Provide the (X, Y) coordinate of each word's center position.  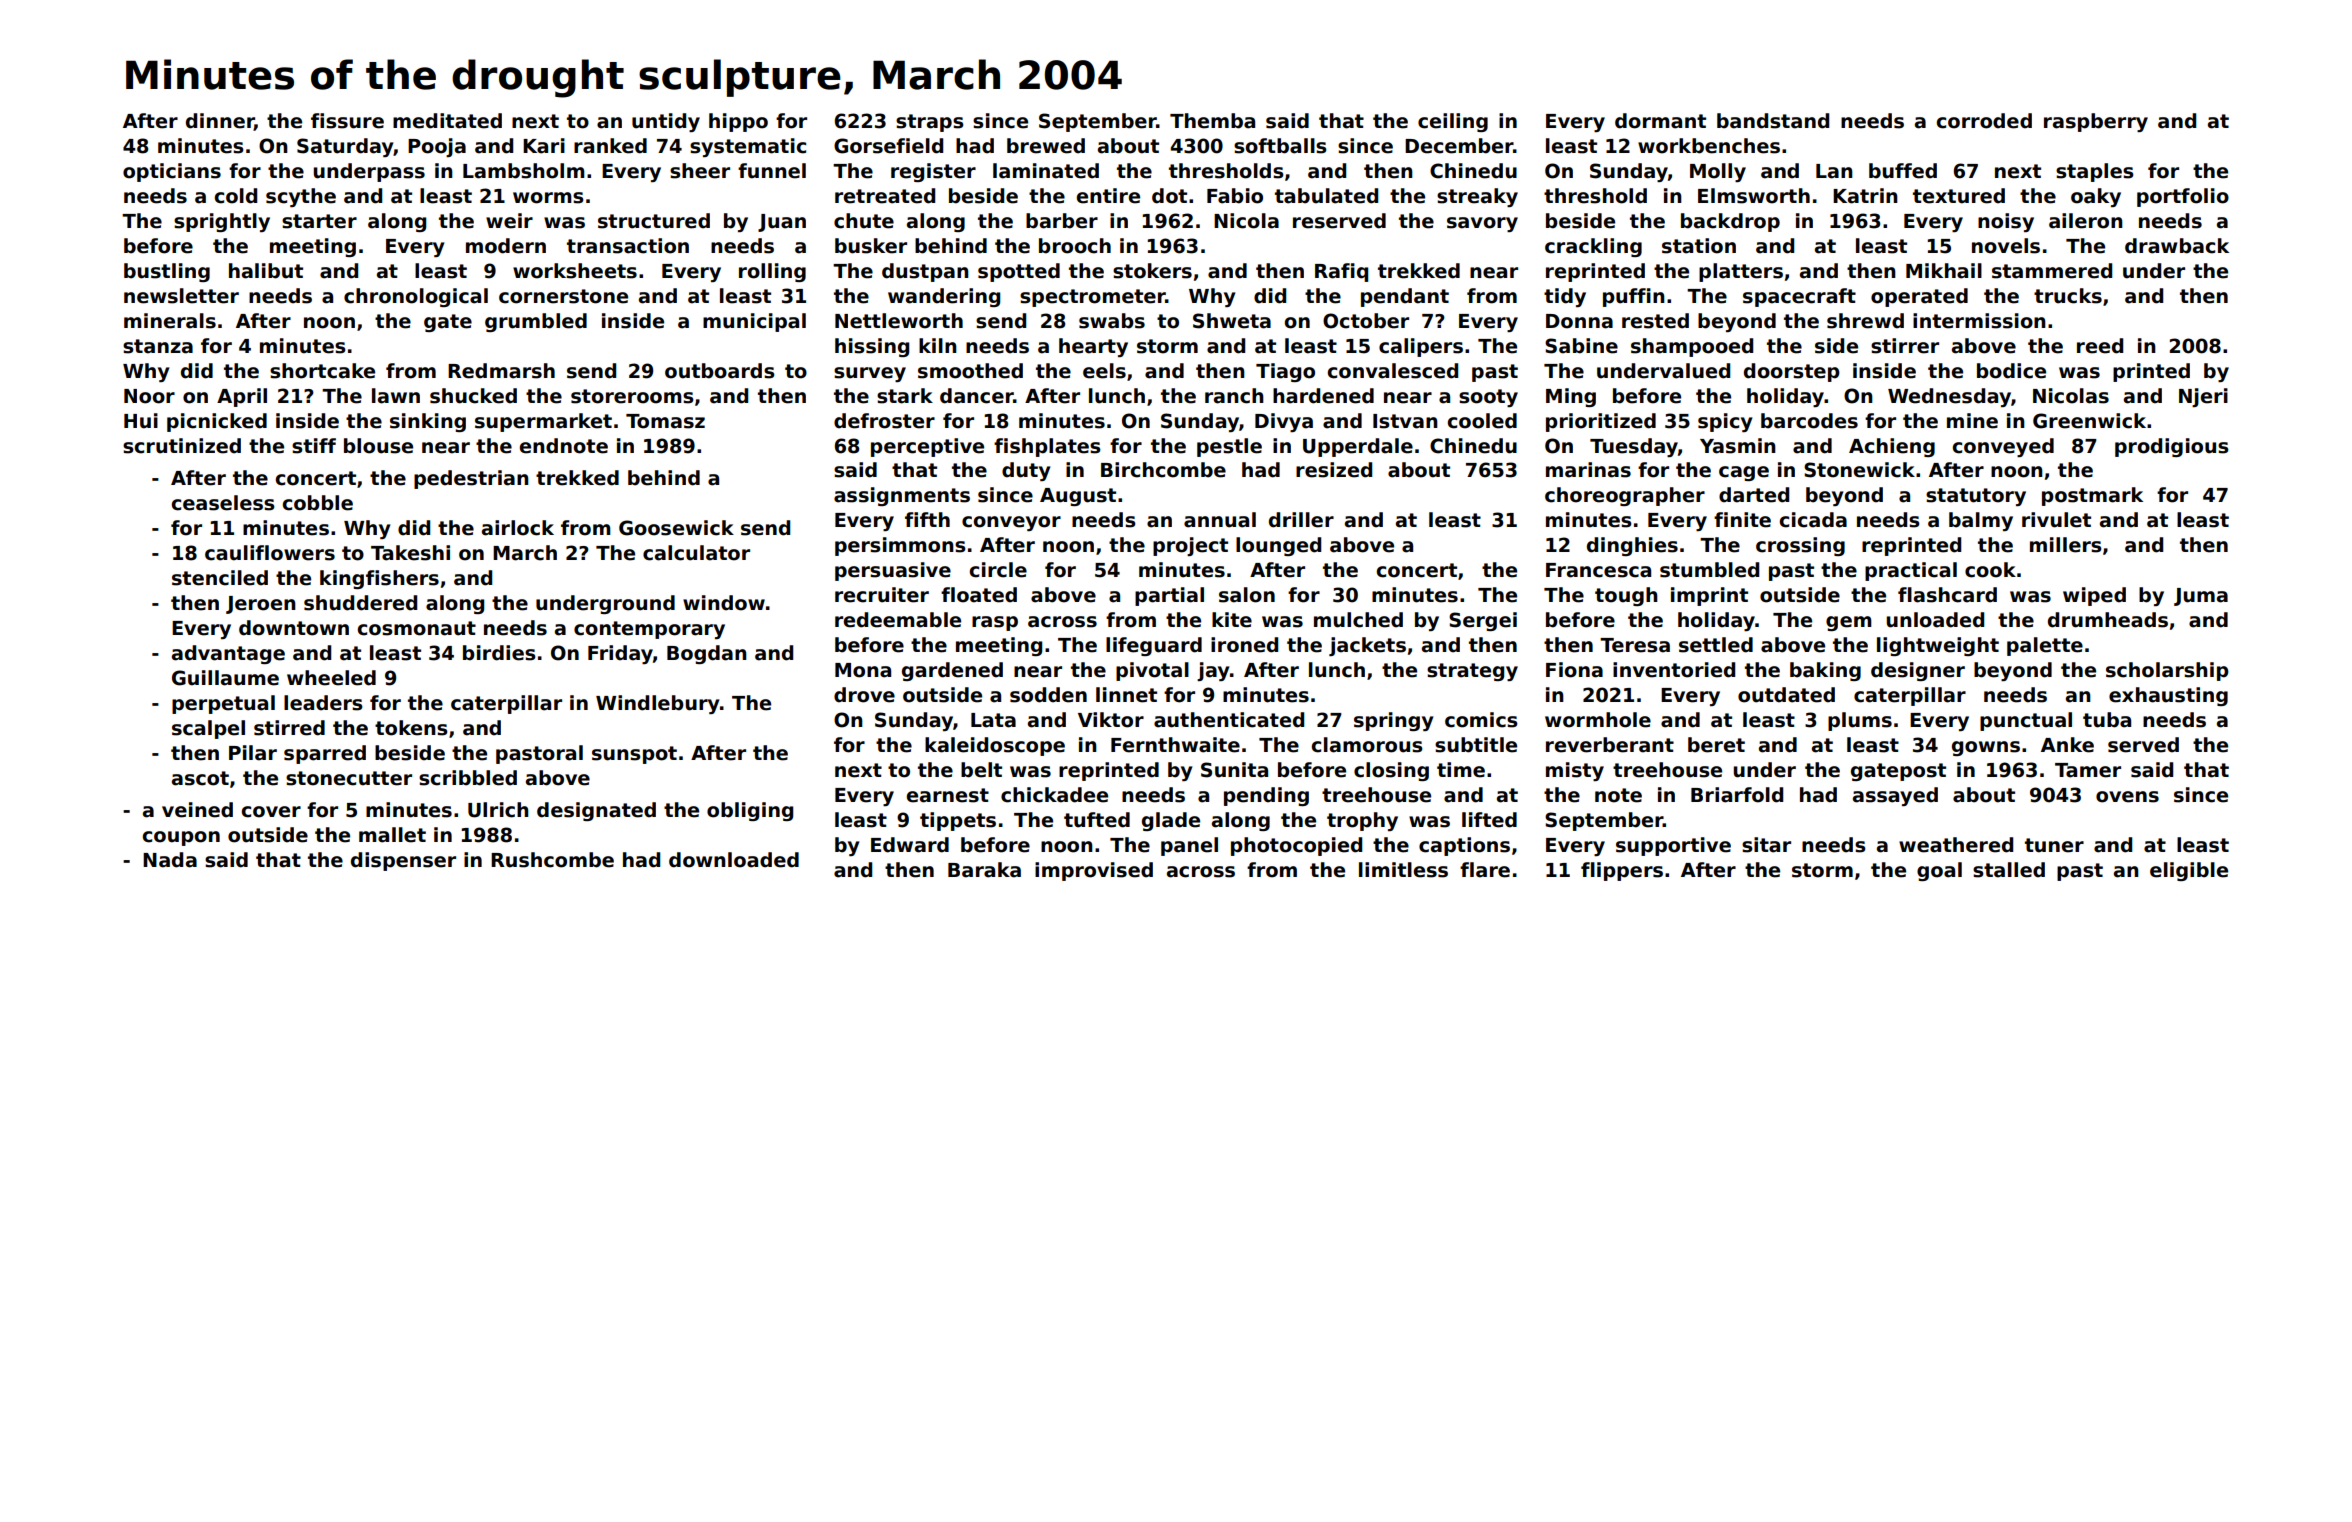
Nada (170, 860)
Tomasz (665, 421)
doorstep (1792, 372)
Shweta (1232, 321)
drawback (2177, 246)
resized (1334, 470)
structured (654, 221)
